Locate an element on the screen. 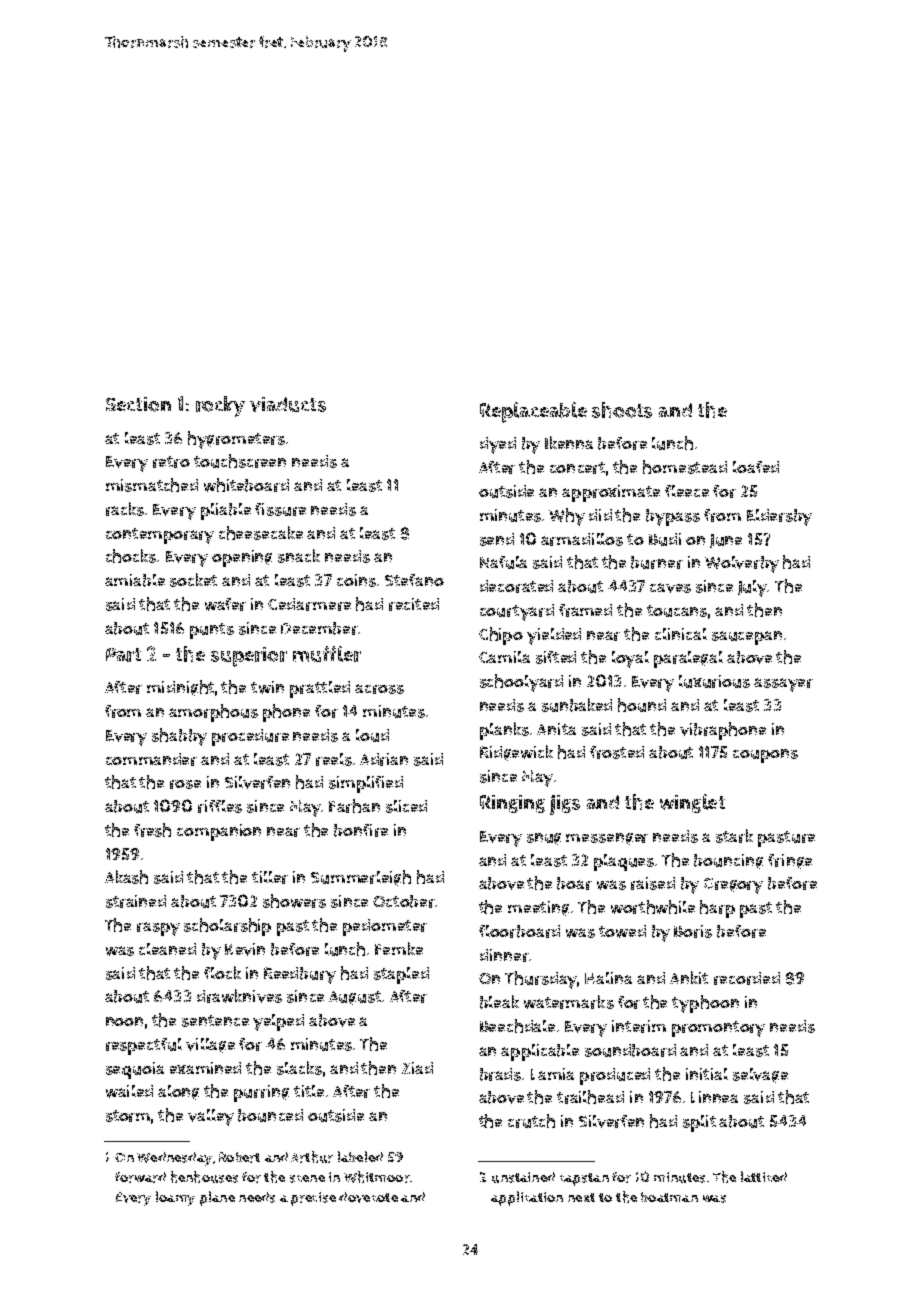 The height and width of the screenshot is (1308, 924). shoots is located at coordinates (622, 410).
